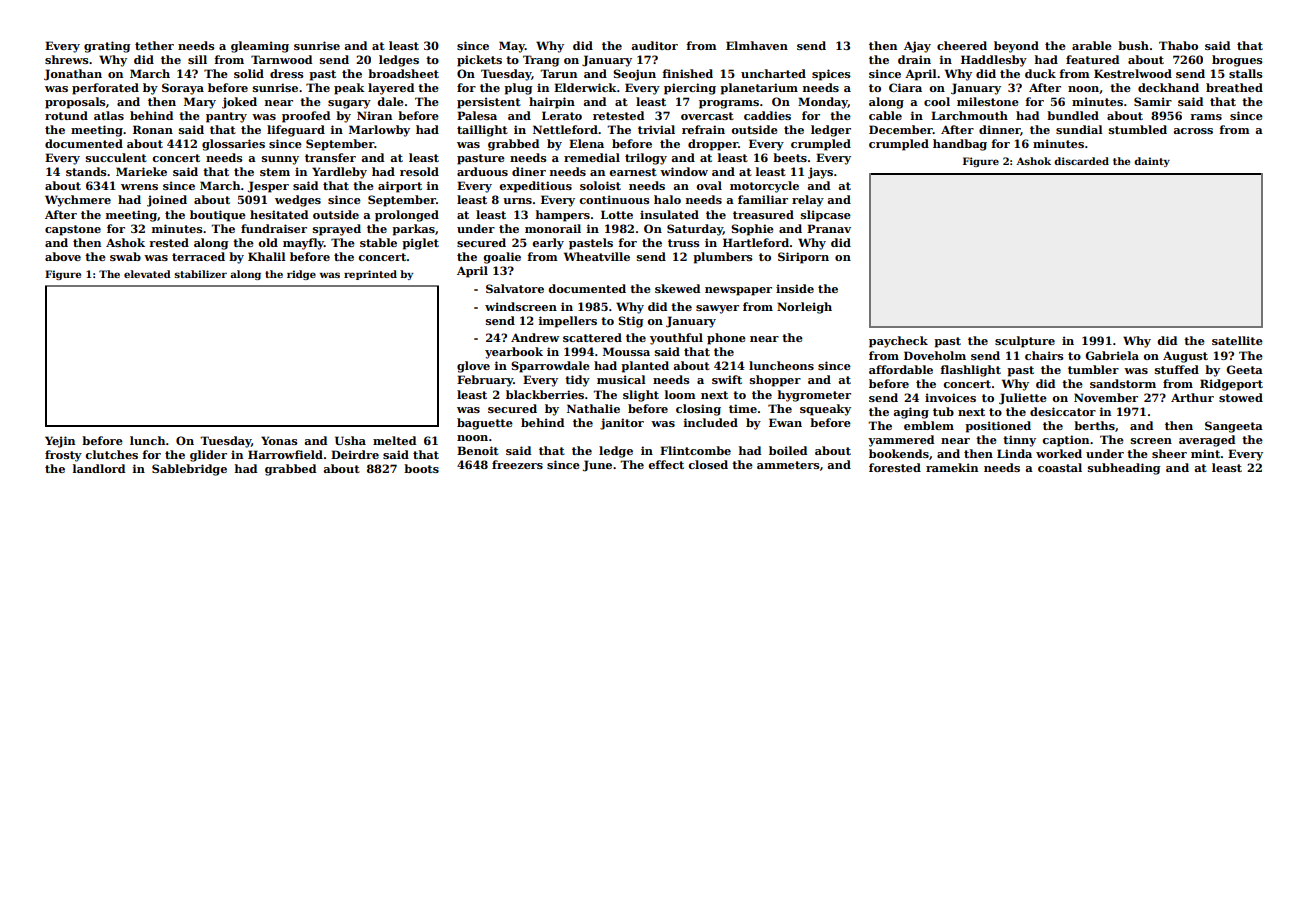 The width and height of the screenshot is (1308, 924). Describe the element at coordinates (1237, 340) in the screenshot. I see `satellite` at that location.
